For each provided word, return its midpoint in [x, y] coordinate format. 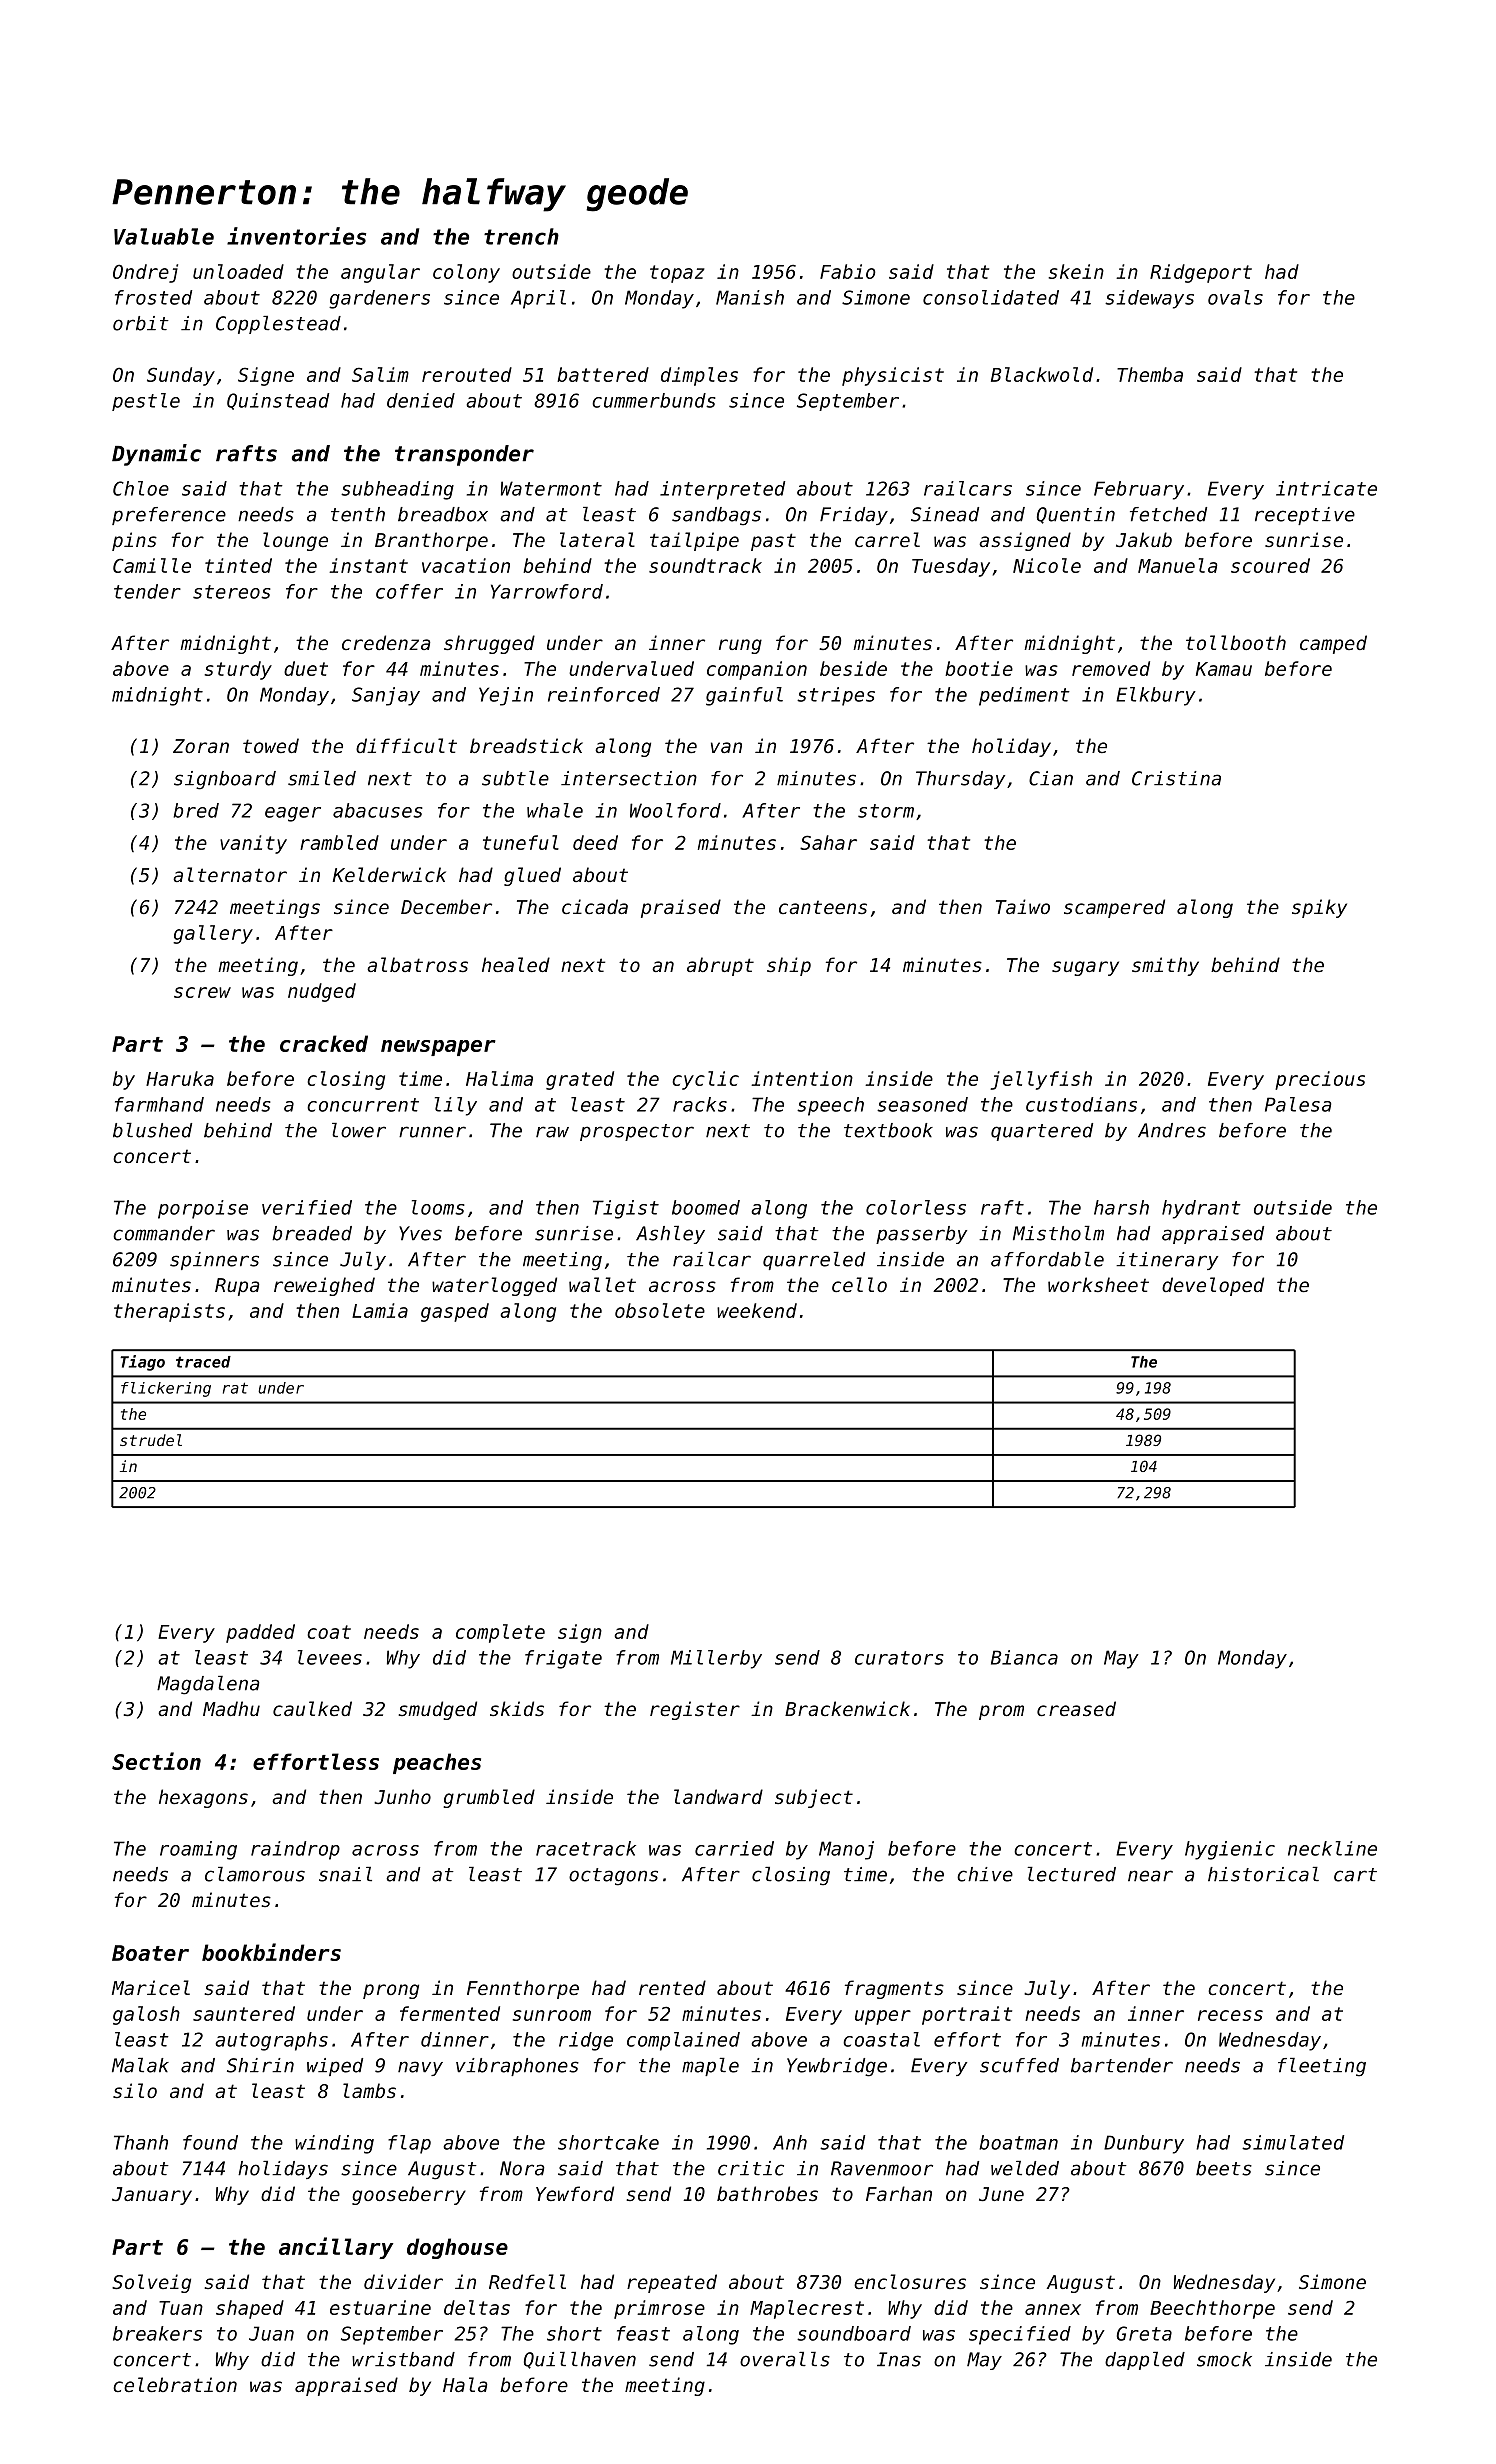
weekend [757, 1310]
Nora [522, 2168]
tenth [358, 514]
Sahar [828, 842]
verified [307, 1207]
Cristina [1176, 778]
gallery [213, 934]
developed [1213, 1286]
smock [1224, 2359]
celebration [175, 2384]
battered [603, 374]
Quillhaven [580, 2360]
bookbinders [271, 1952]
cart [1355, 1875]
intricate [1326, 488]
